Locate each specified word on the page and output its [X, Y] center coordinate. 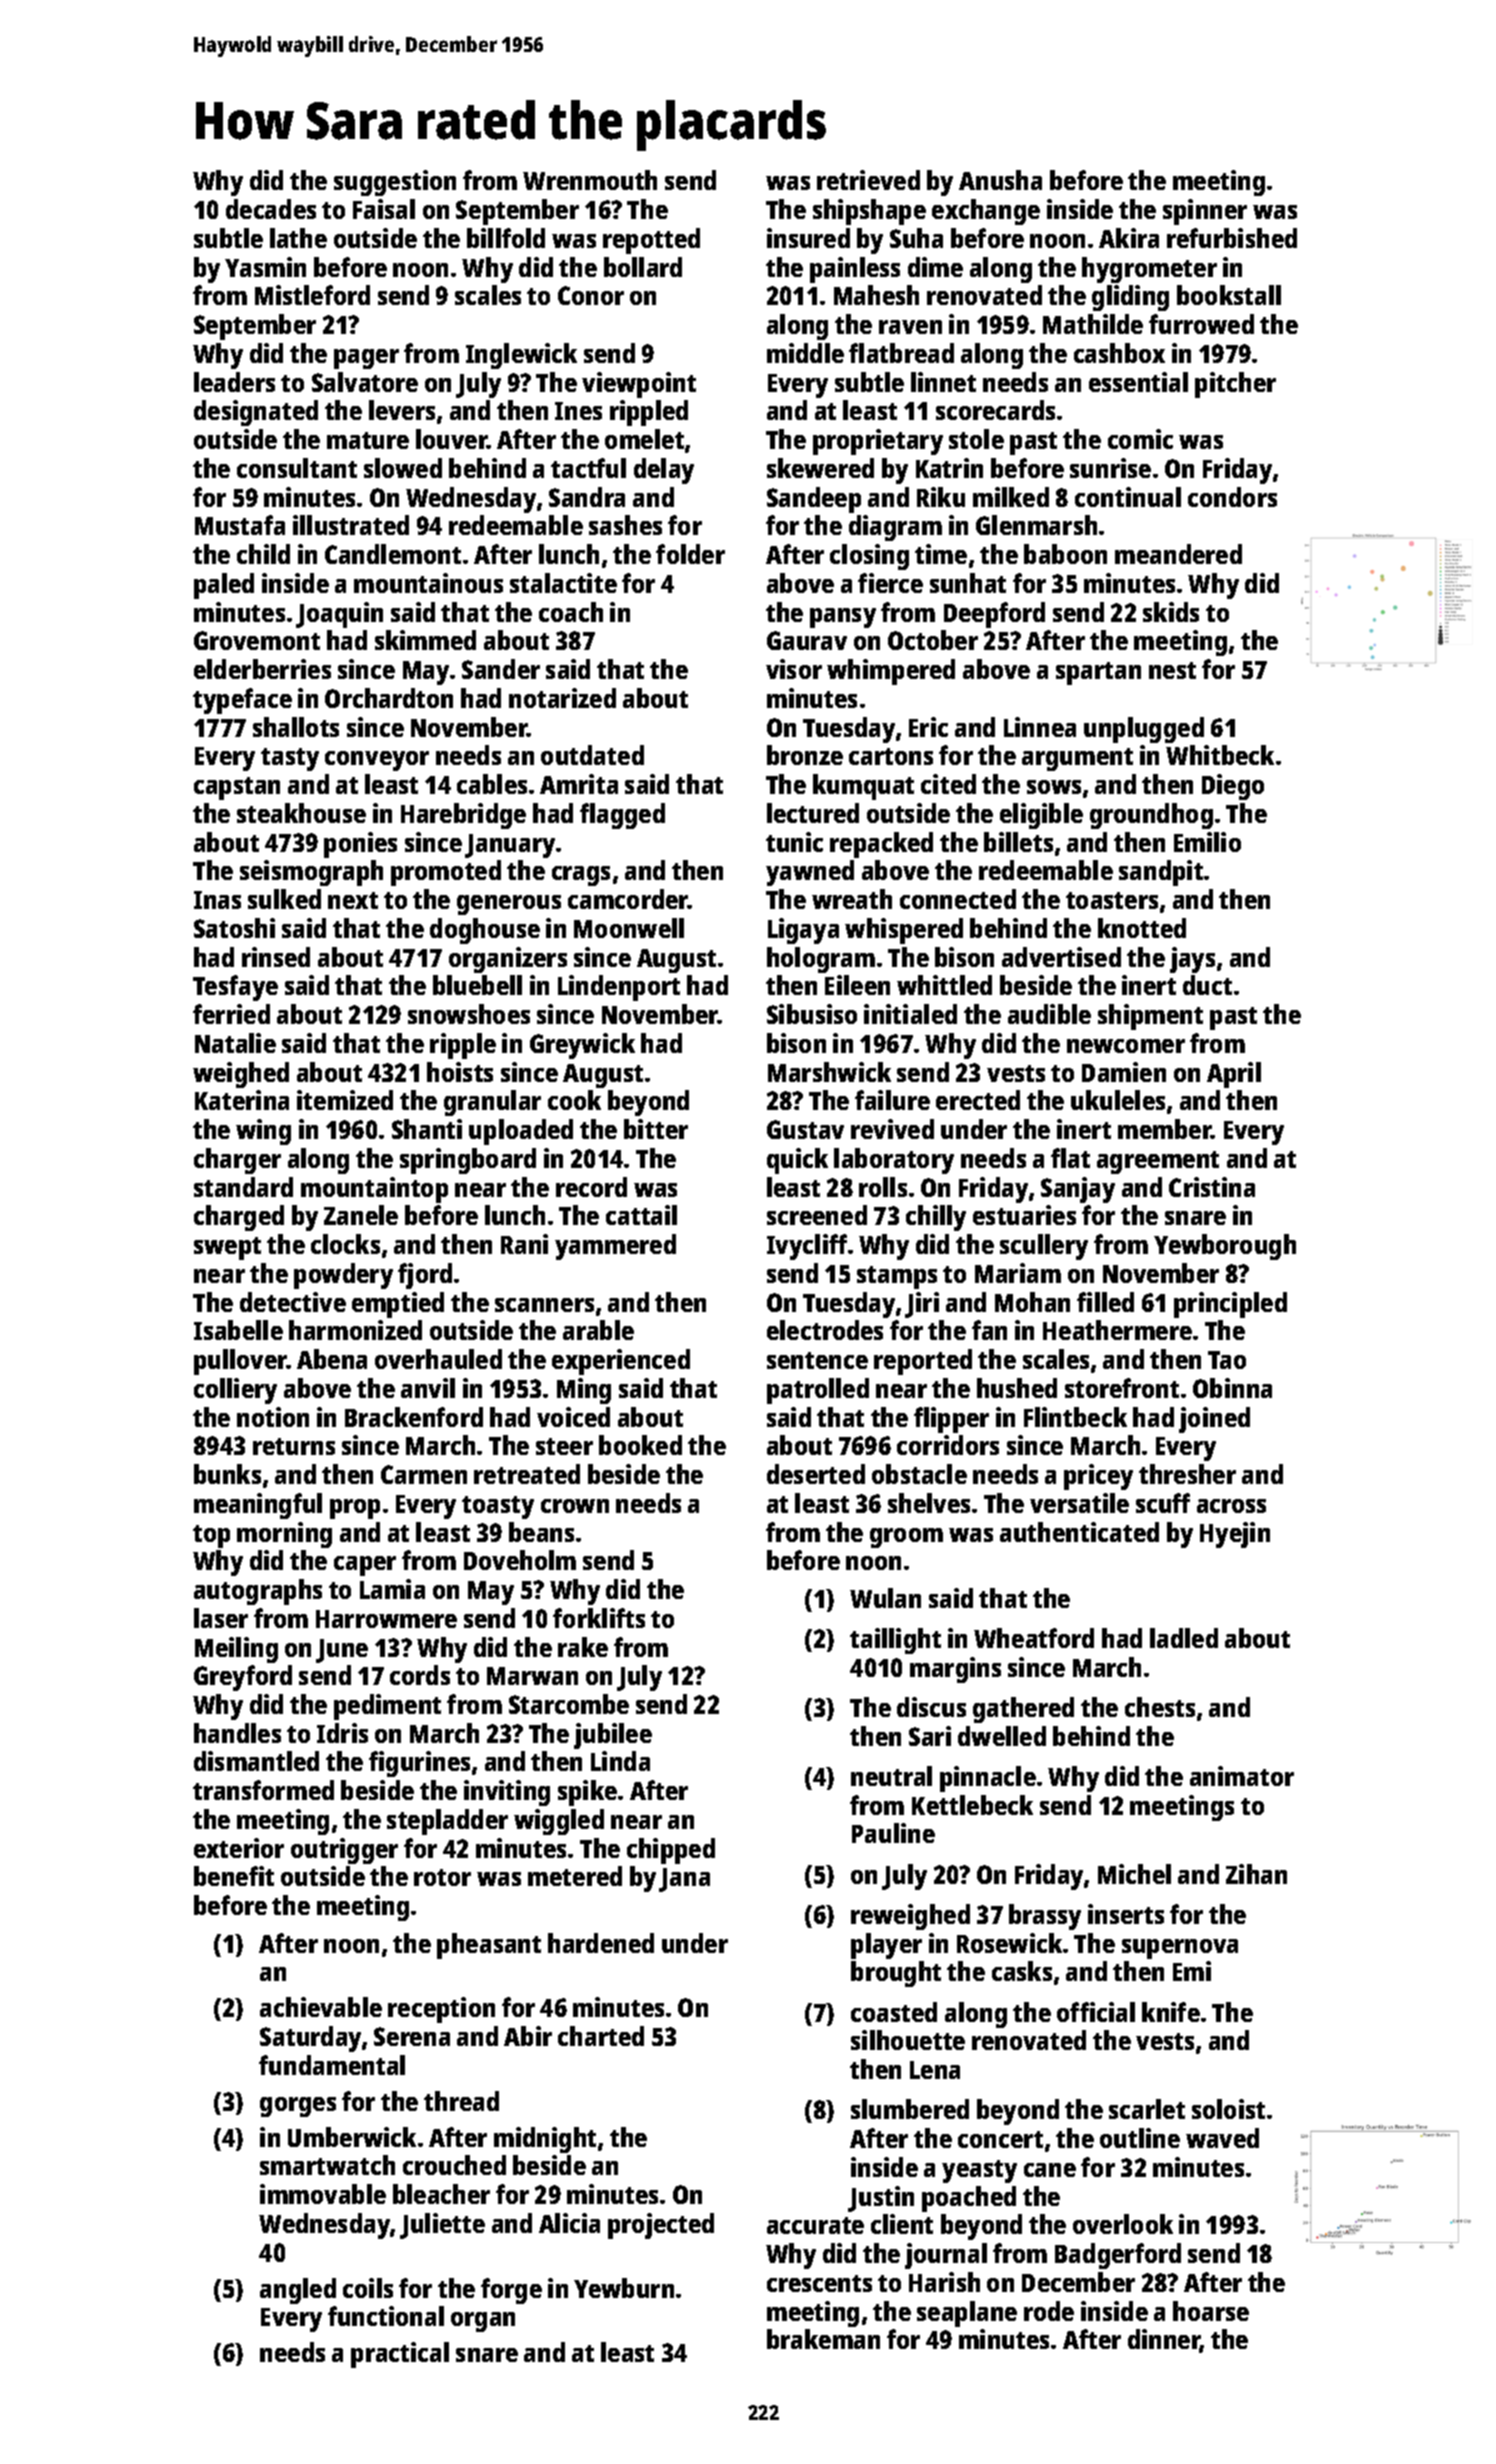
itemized [345, 1100]
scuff [1163, 1503]
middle [805, 353]
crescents [819, 2283]
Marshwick [829, 1072]
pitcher [1235, 385]
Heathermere [1117, 1330]
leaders [234, 382]
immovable [323, 2194]
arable [598, 1330]
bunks [227, 1474]
